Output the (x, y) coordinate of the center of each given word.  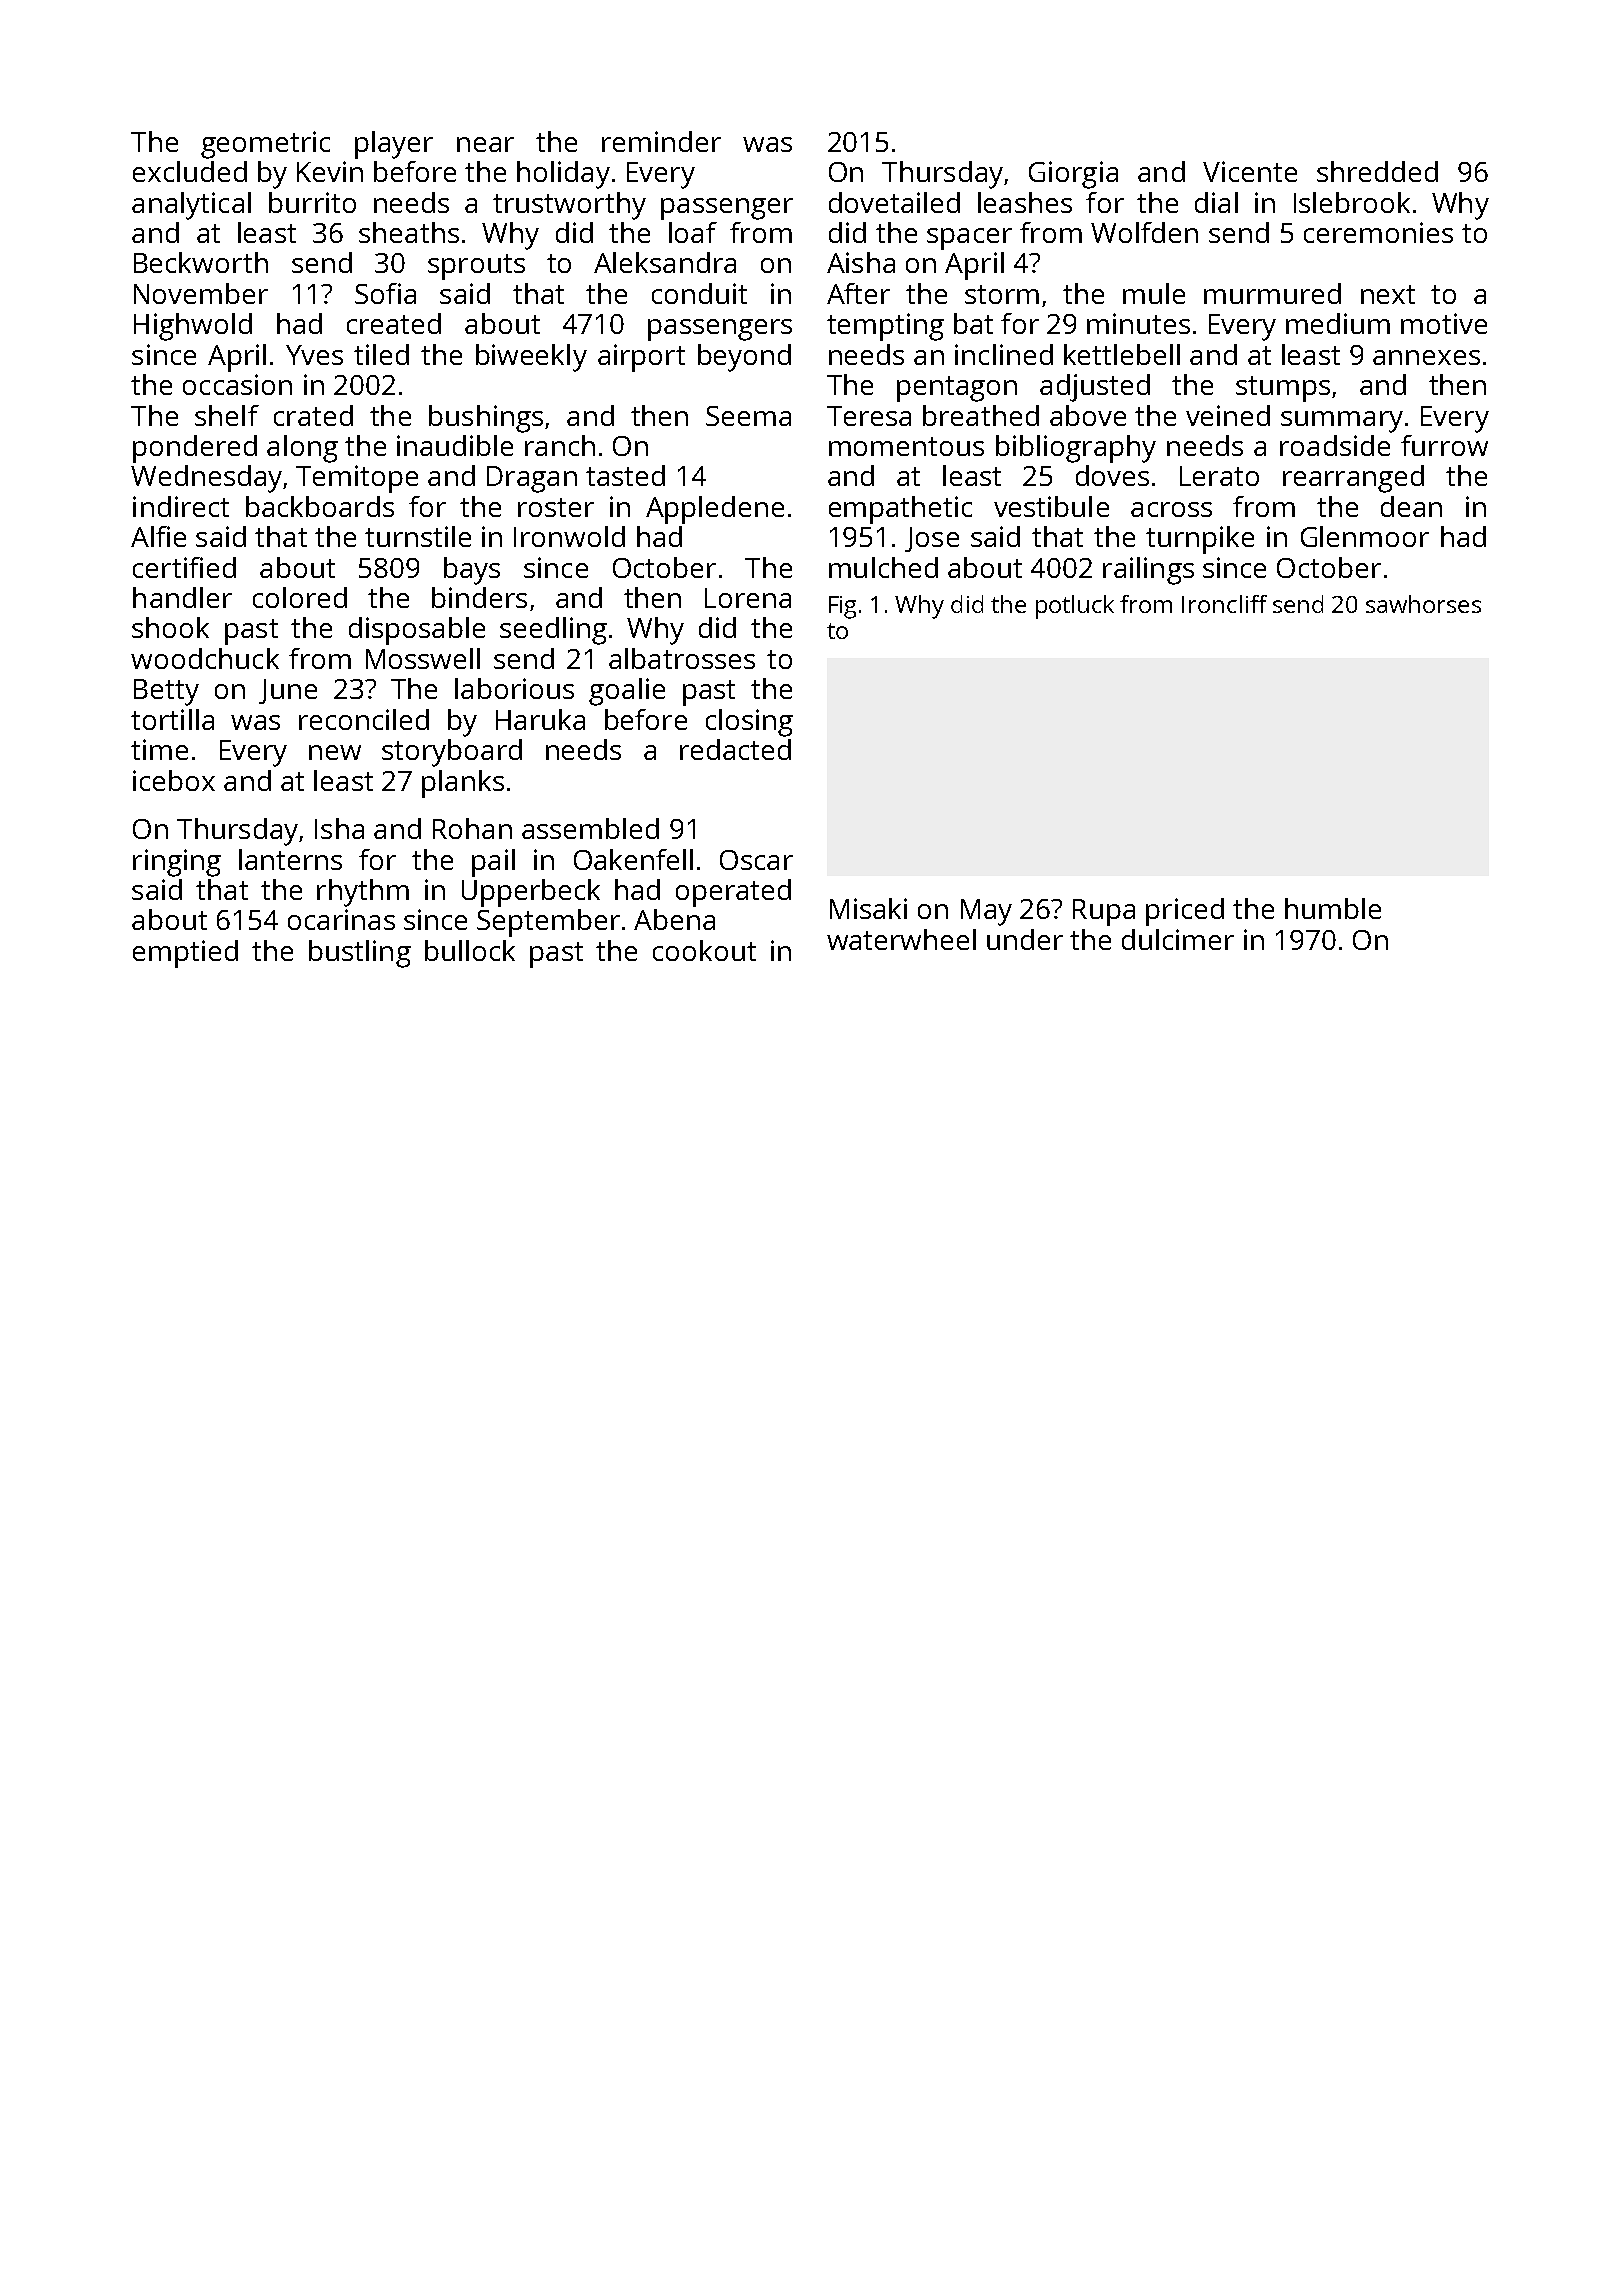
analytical (191, 206)
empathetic (900, 510)
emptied (185, 954)
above (1088, 415)
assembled (590, 828)
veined (1228, 415)
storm (1002, 294)
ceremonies (1378, 232)
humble (1333, 908)
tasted (625, 475)
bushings (486, 419)
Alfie (158, 536)
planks (463, 784)
